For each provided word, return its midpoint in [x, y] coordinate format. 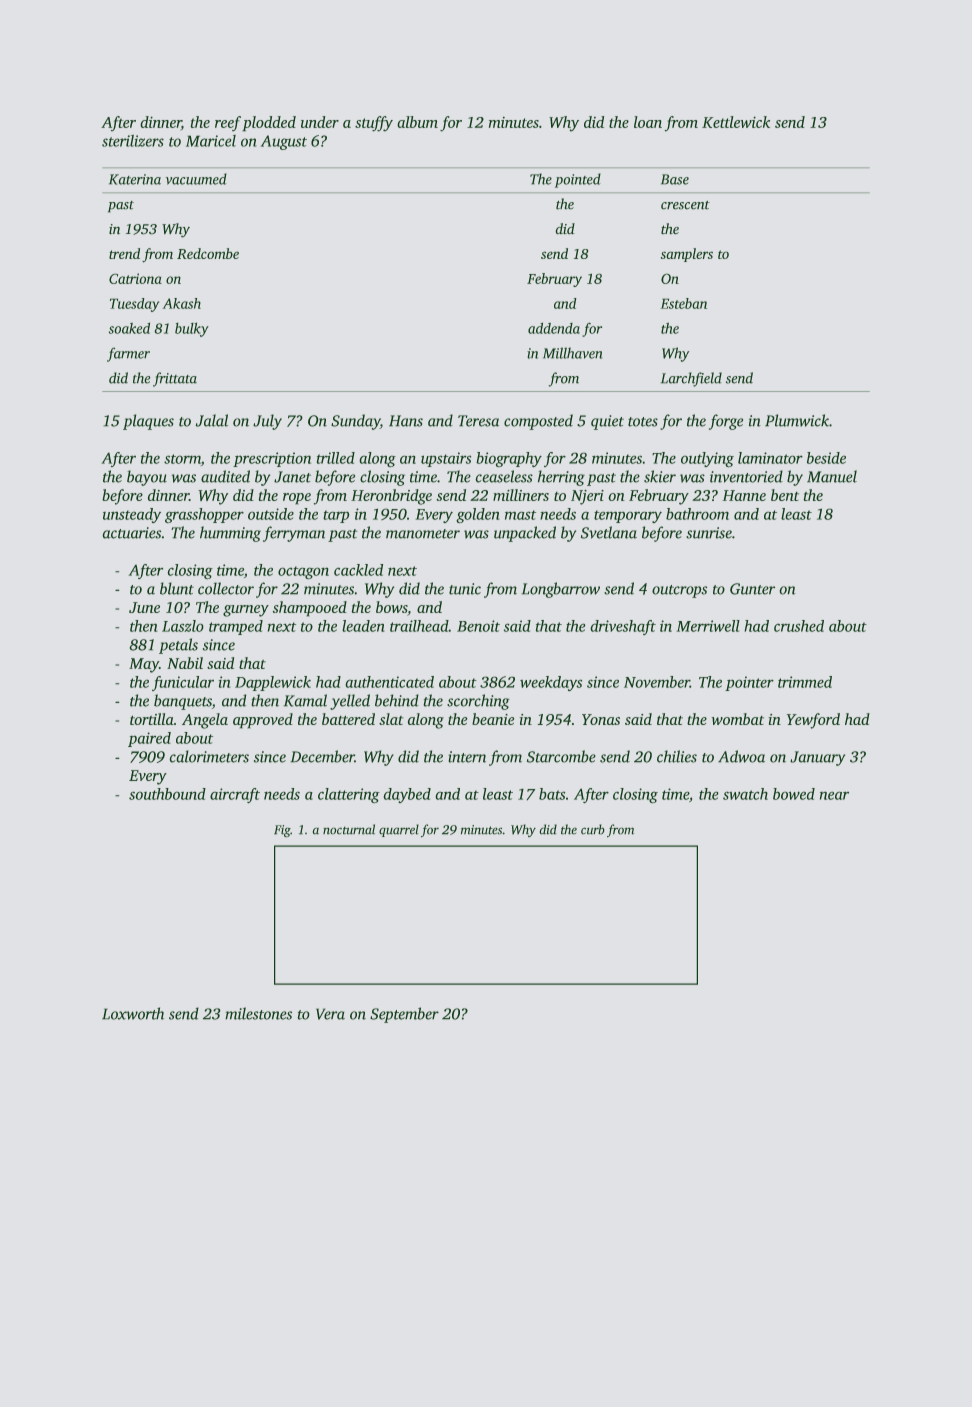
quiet [607, 422]
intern [467, 757]
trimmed [805, 682]
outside [271, 514]
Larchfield [691, 379]
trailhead [419, 626]
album [418, 122]
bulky [191, 330]
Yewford [813, 721]
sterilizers [133, 141]
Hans [406, 421]
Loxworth [133, 1013]
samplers [687, 255]
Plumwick [797, 420]
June [144, 607]
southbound [167, 794]
